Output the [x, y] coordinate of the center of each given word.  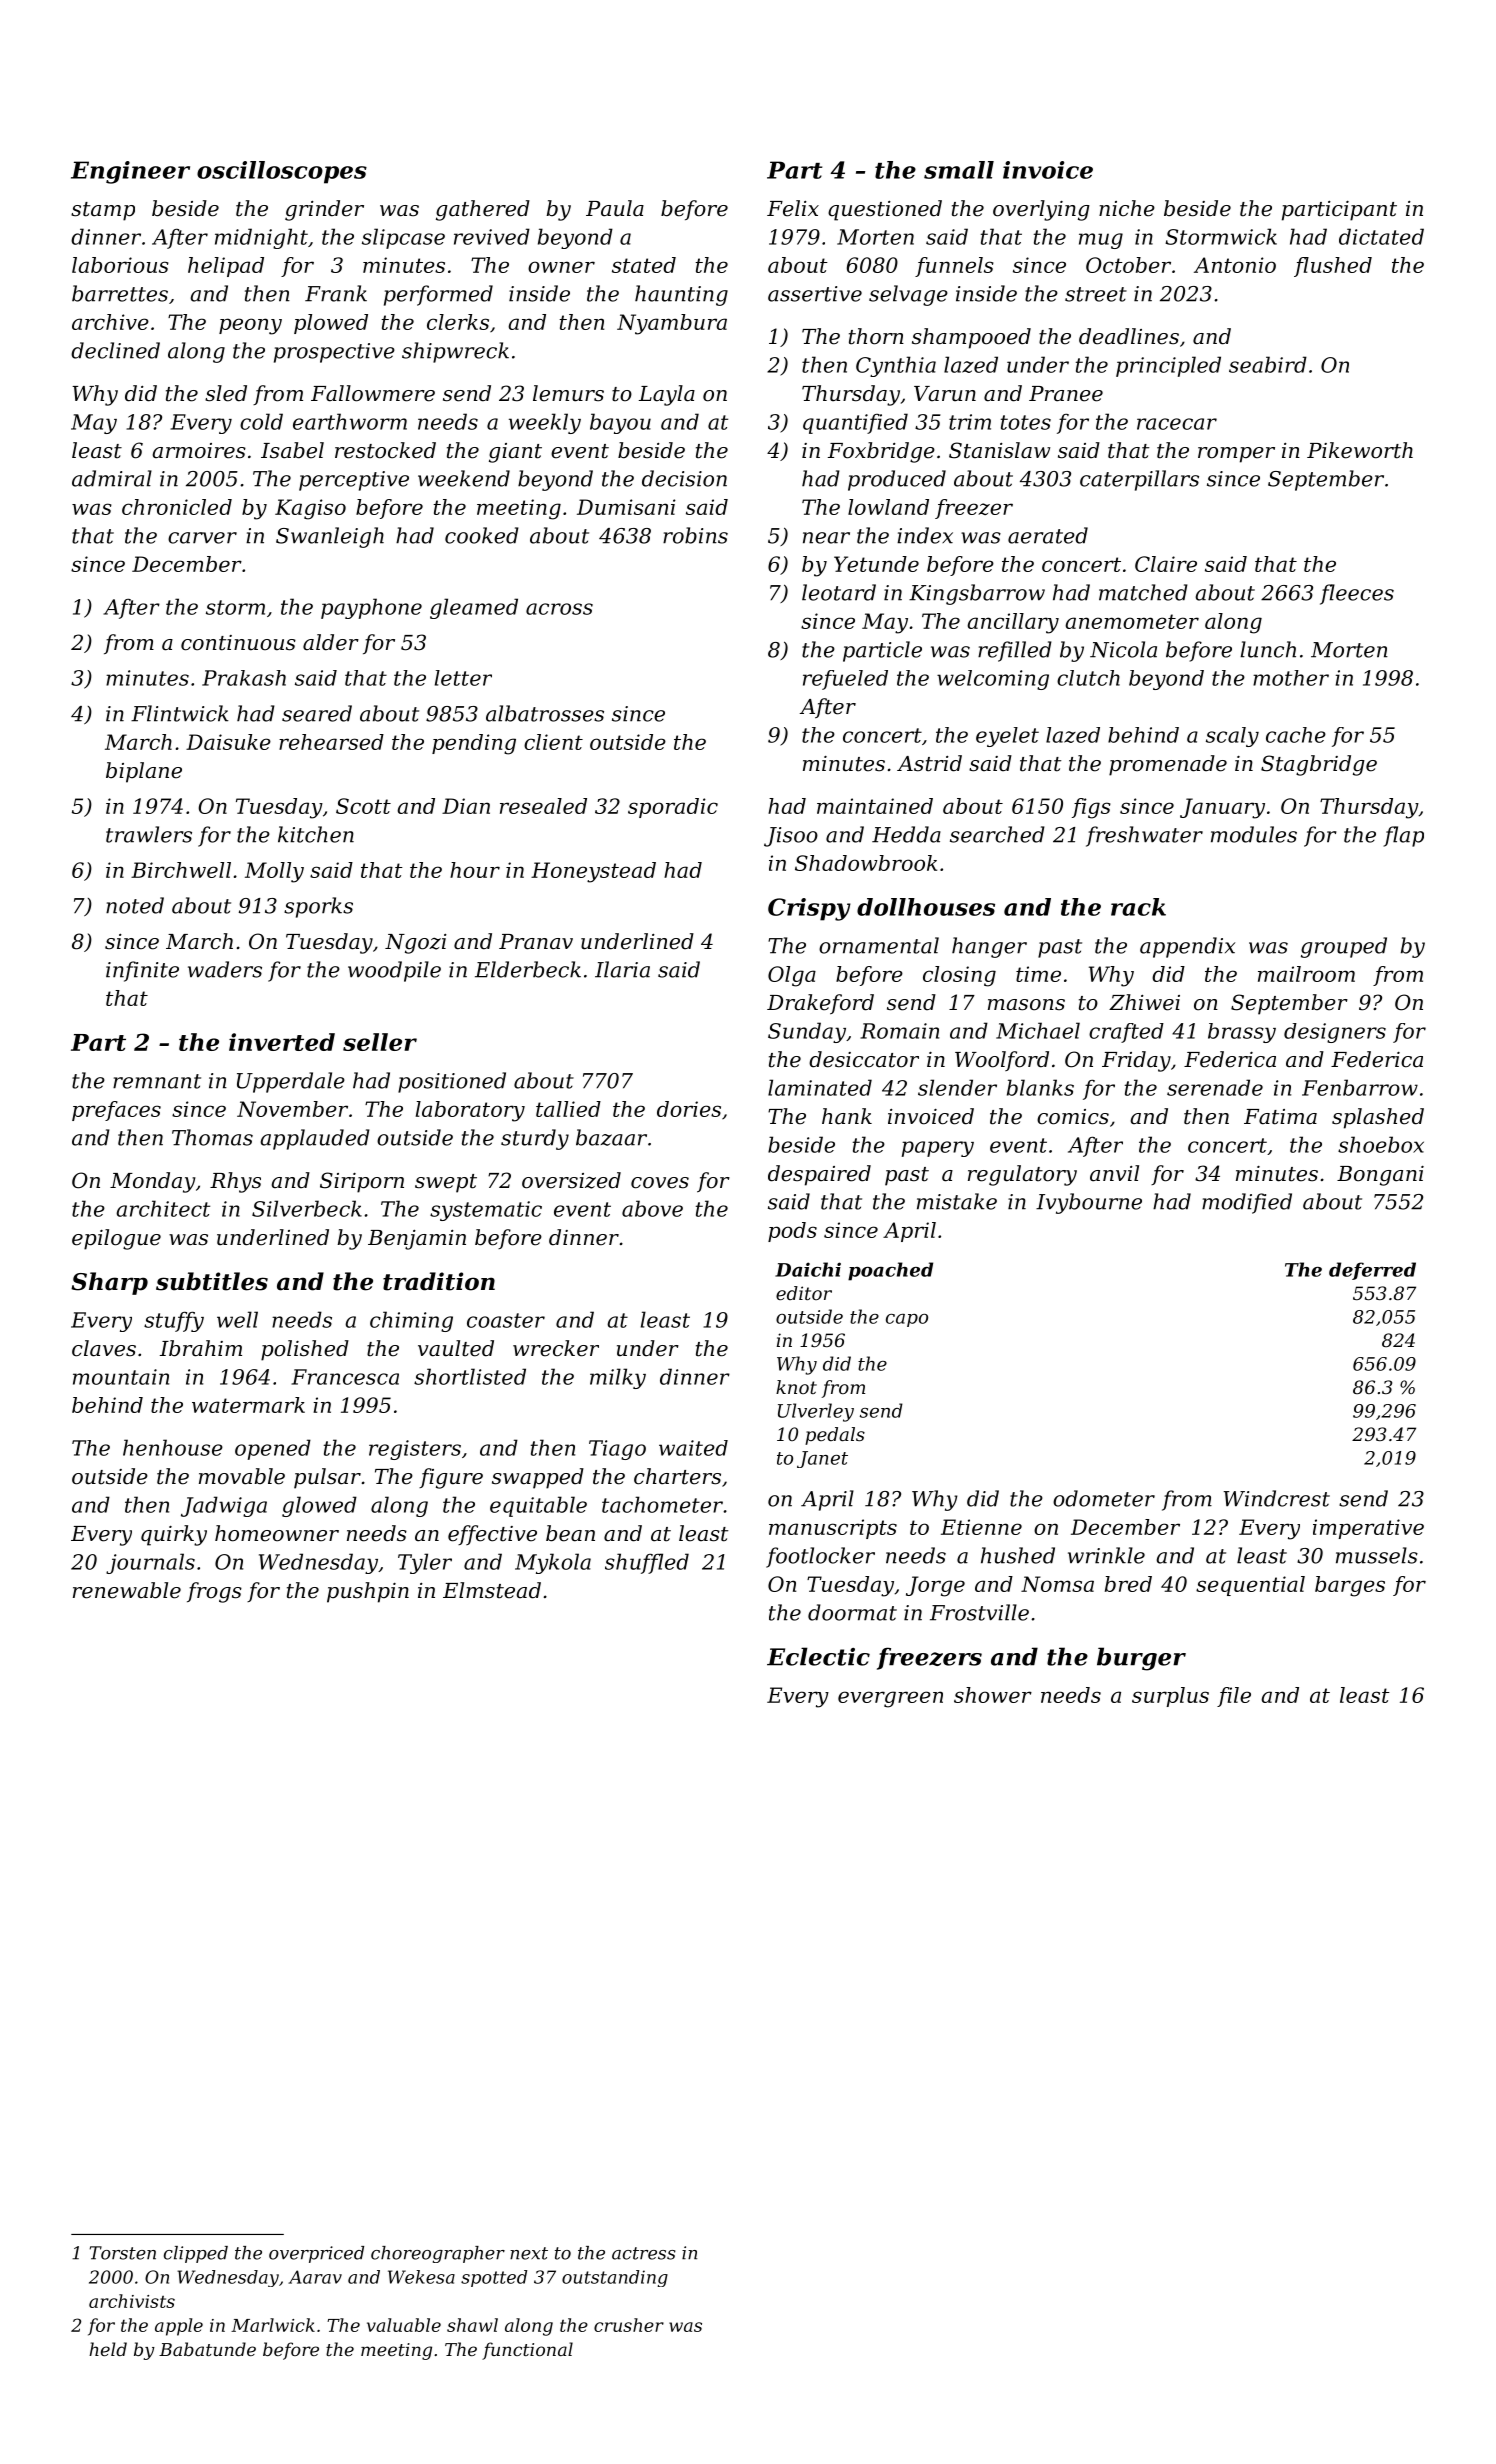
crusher [629, 2325]
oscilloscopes [282, 172]
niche [1127, 208]
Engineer [130, 172]
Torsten [123, 2253]
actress [644, 2253]
